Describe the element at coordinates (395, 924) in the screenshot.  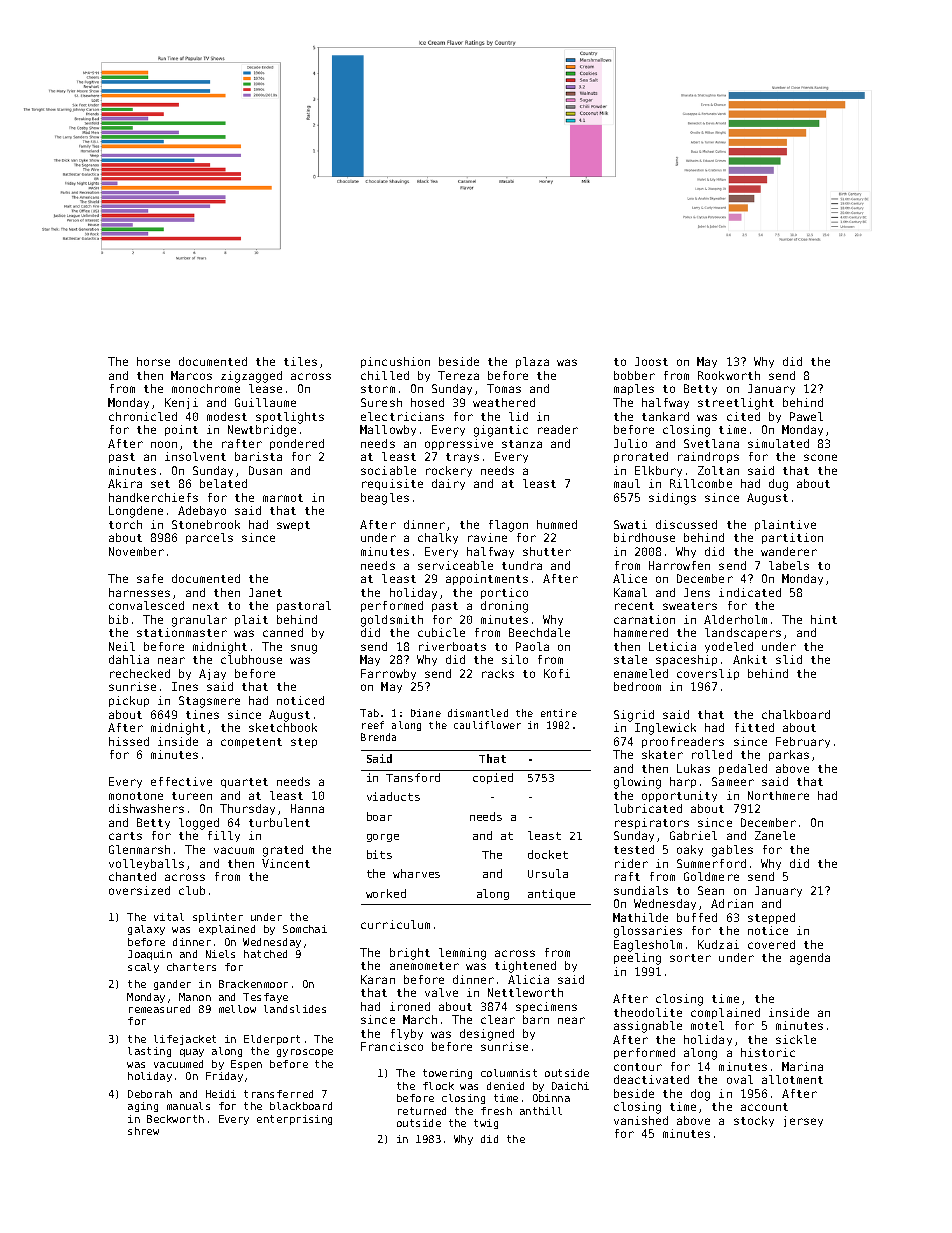
I see `curriculum` at that location.
